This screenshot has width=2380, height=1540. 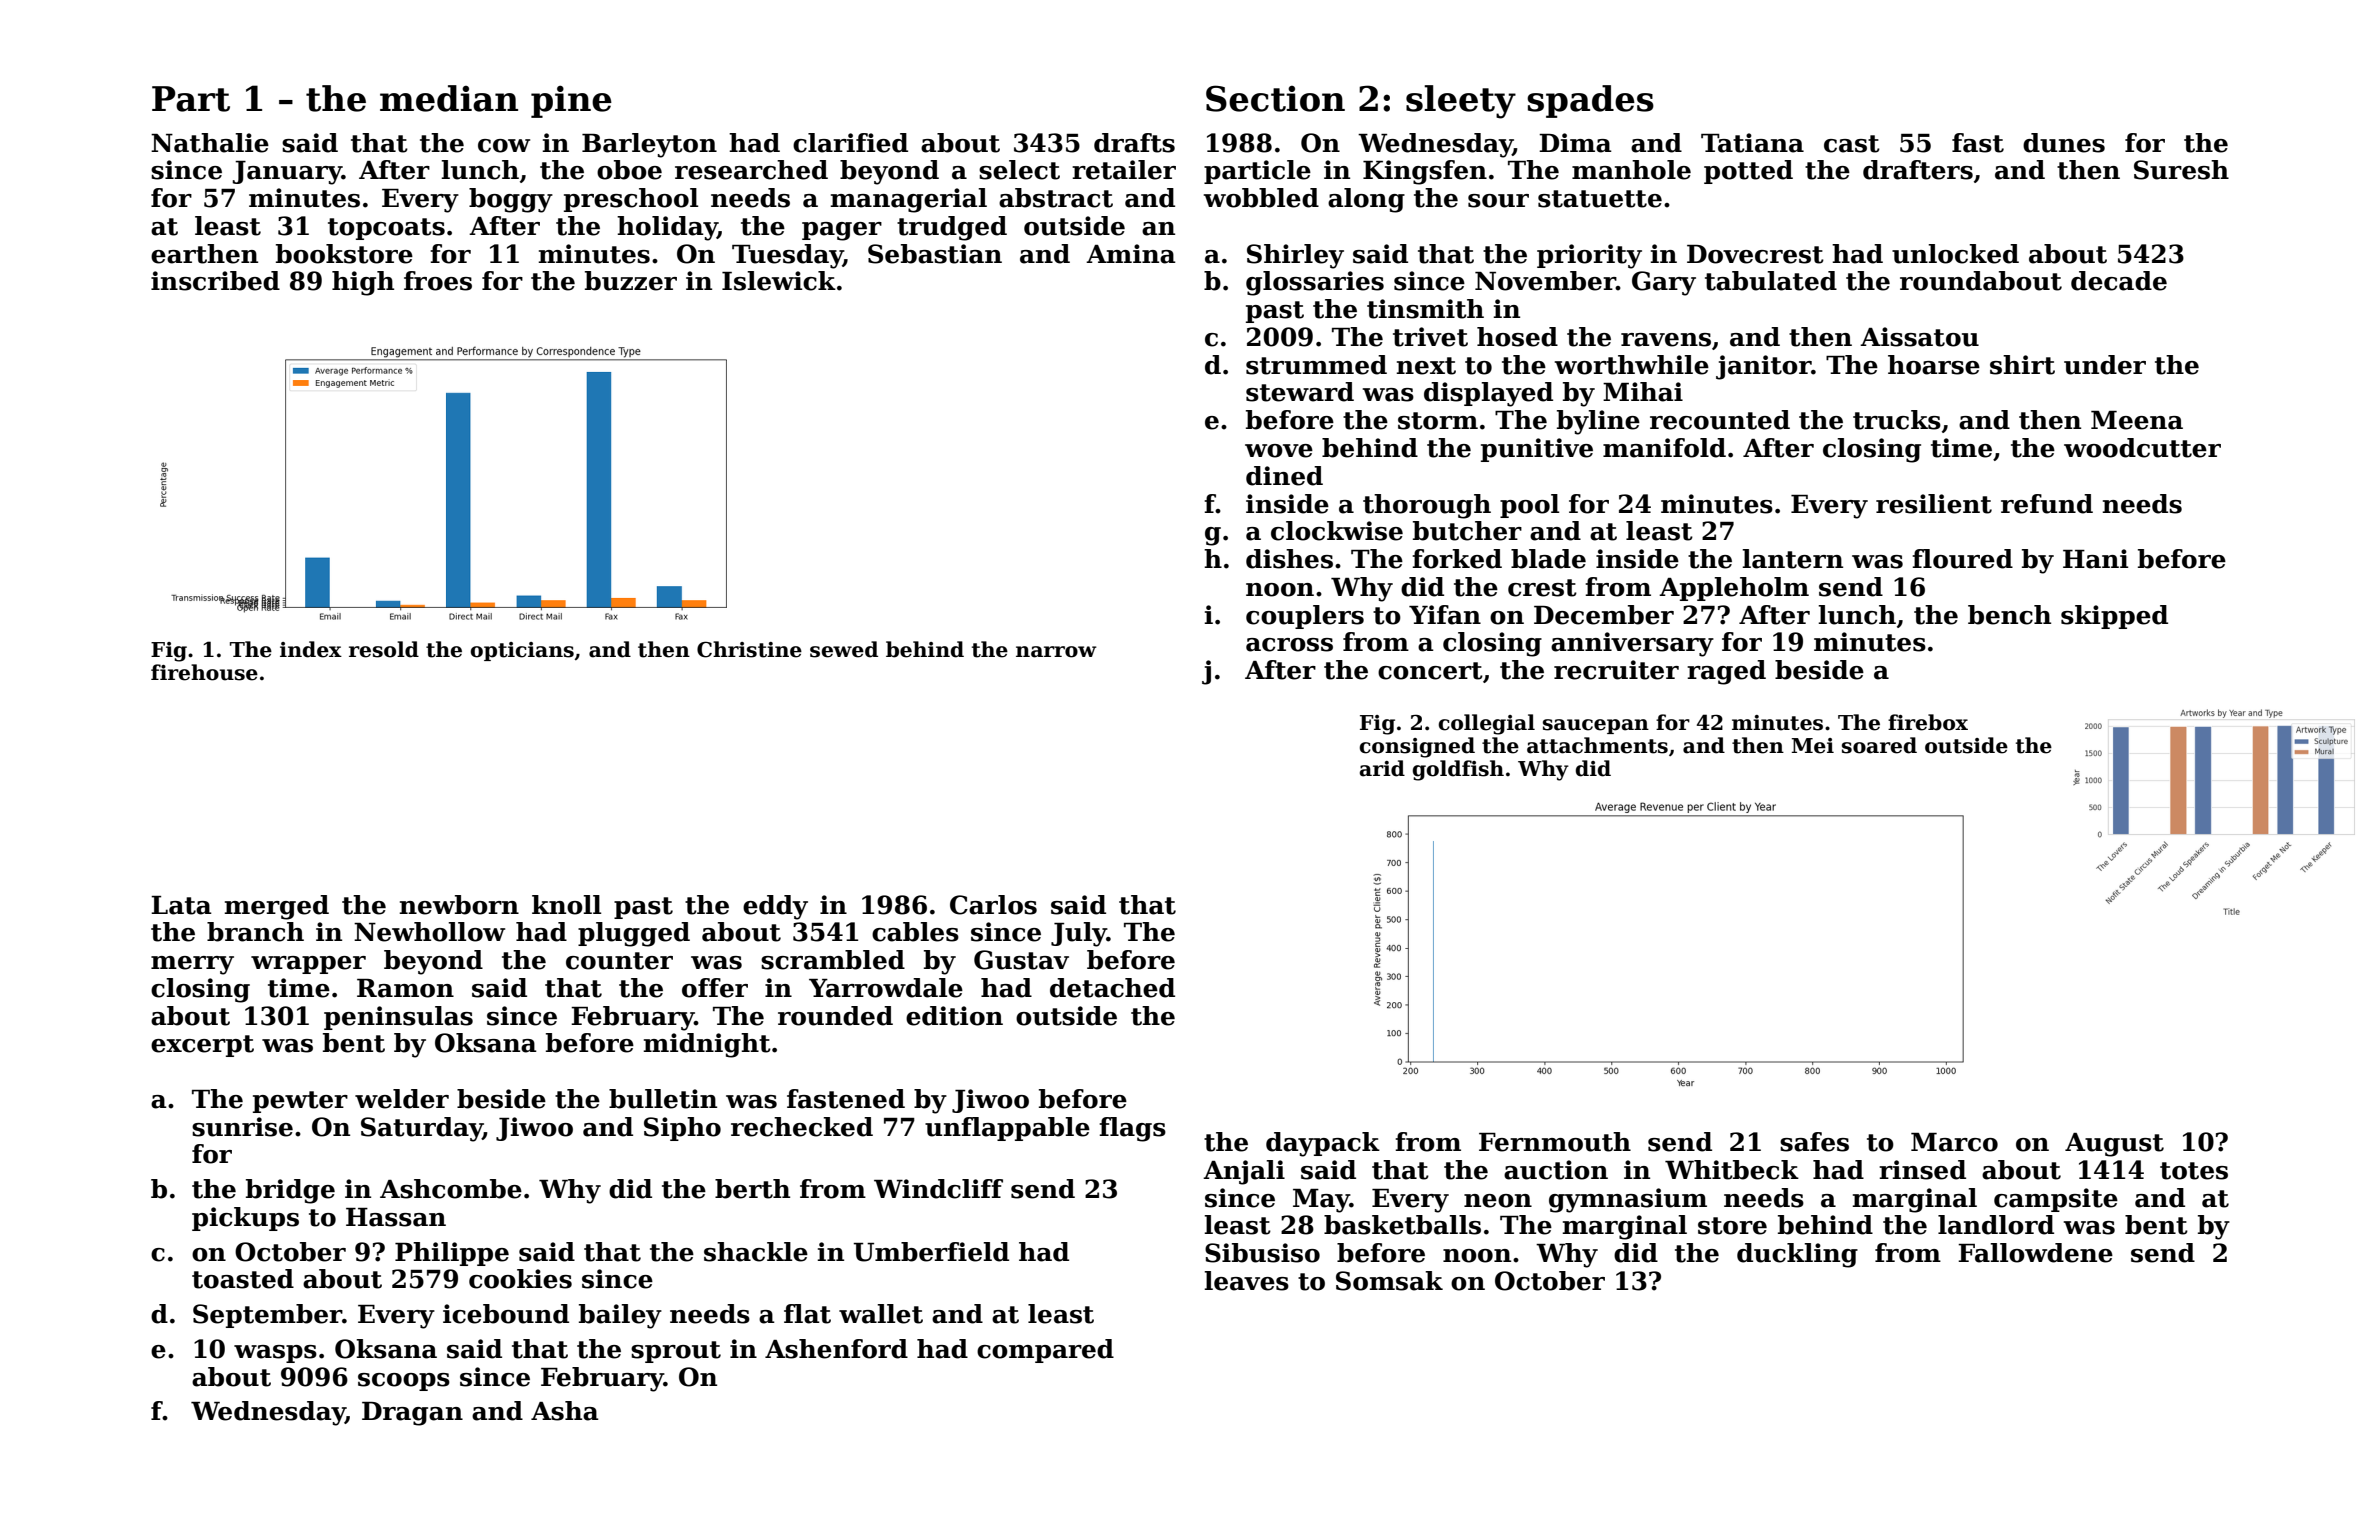 What do you see at coordinates (1589, 256) in the screenshot?
I see `priority` at bounding box center [1589, 256].
